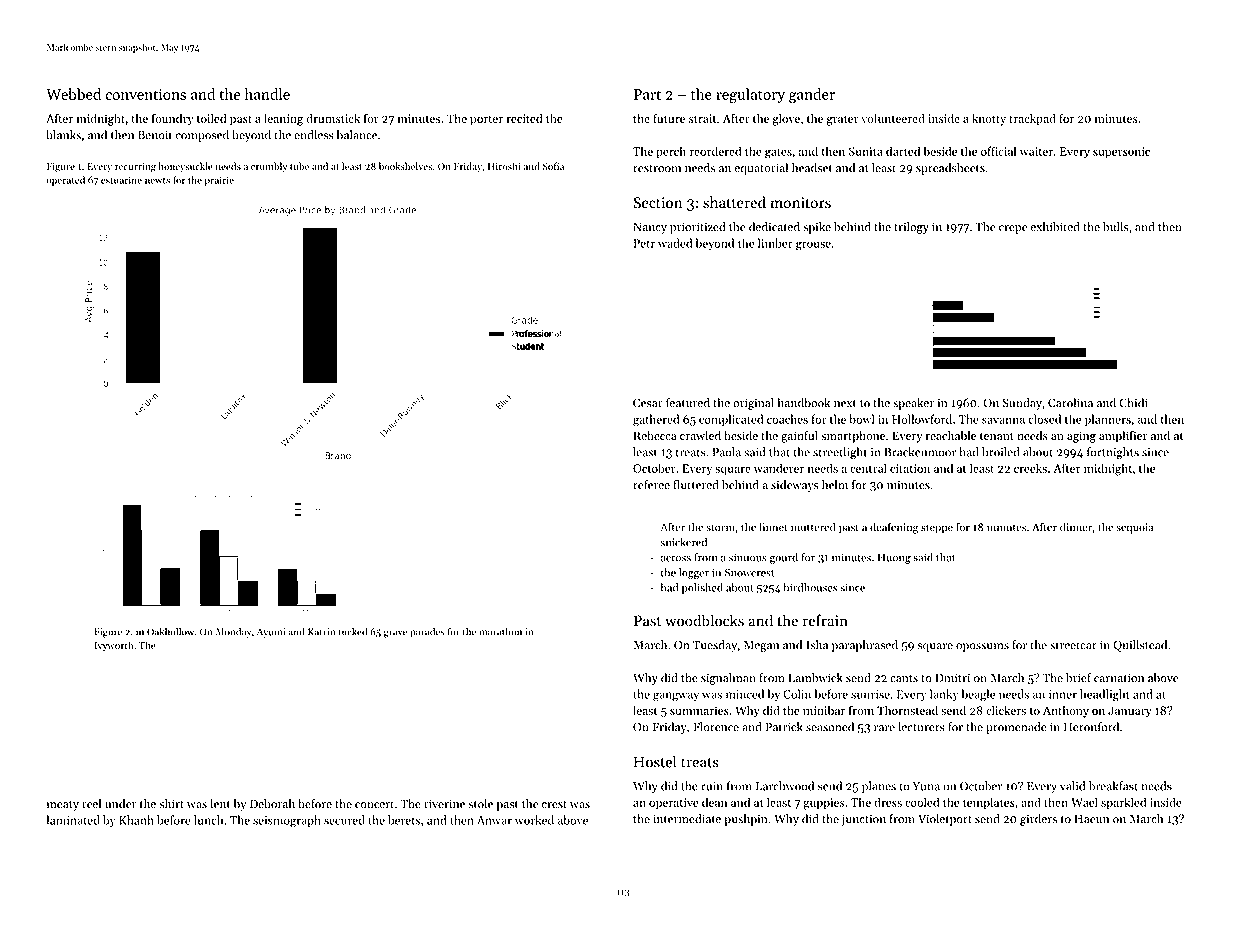 Image resolution: width=1233 pixels, height=952 pixels. Describe the element at coordinates (170, 631) in the screenshot. I see `Oakhollow` at that location.
